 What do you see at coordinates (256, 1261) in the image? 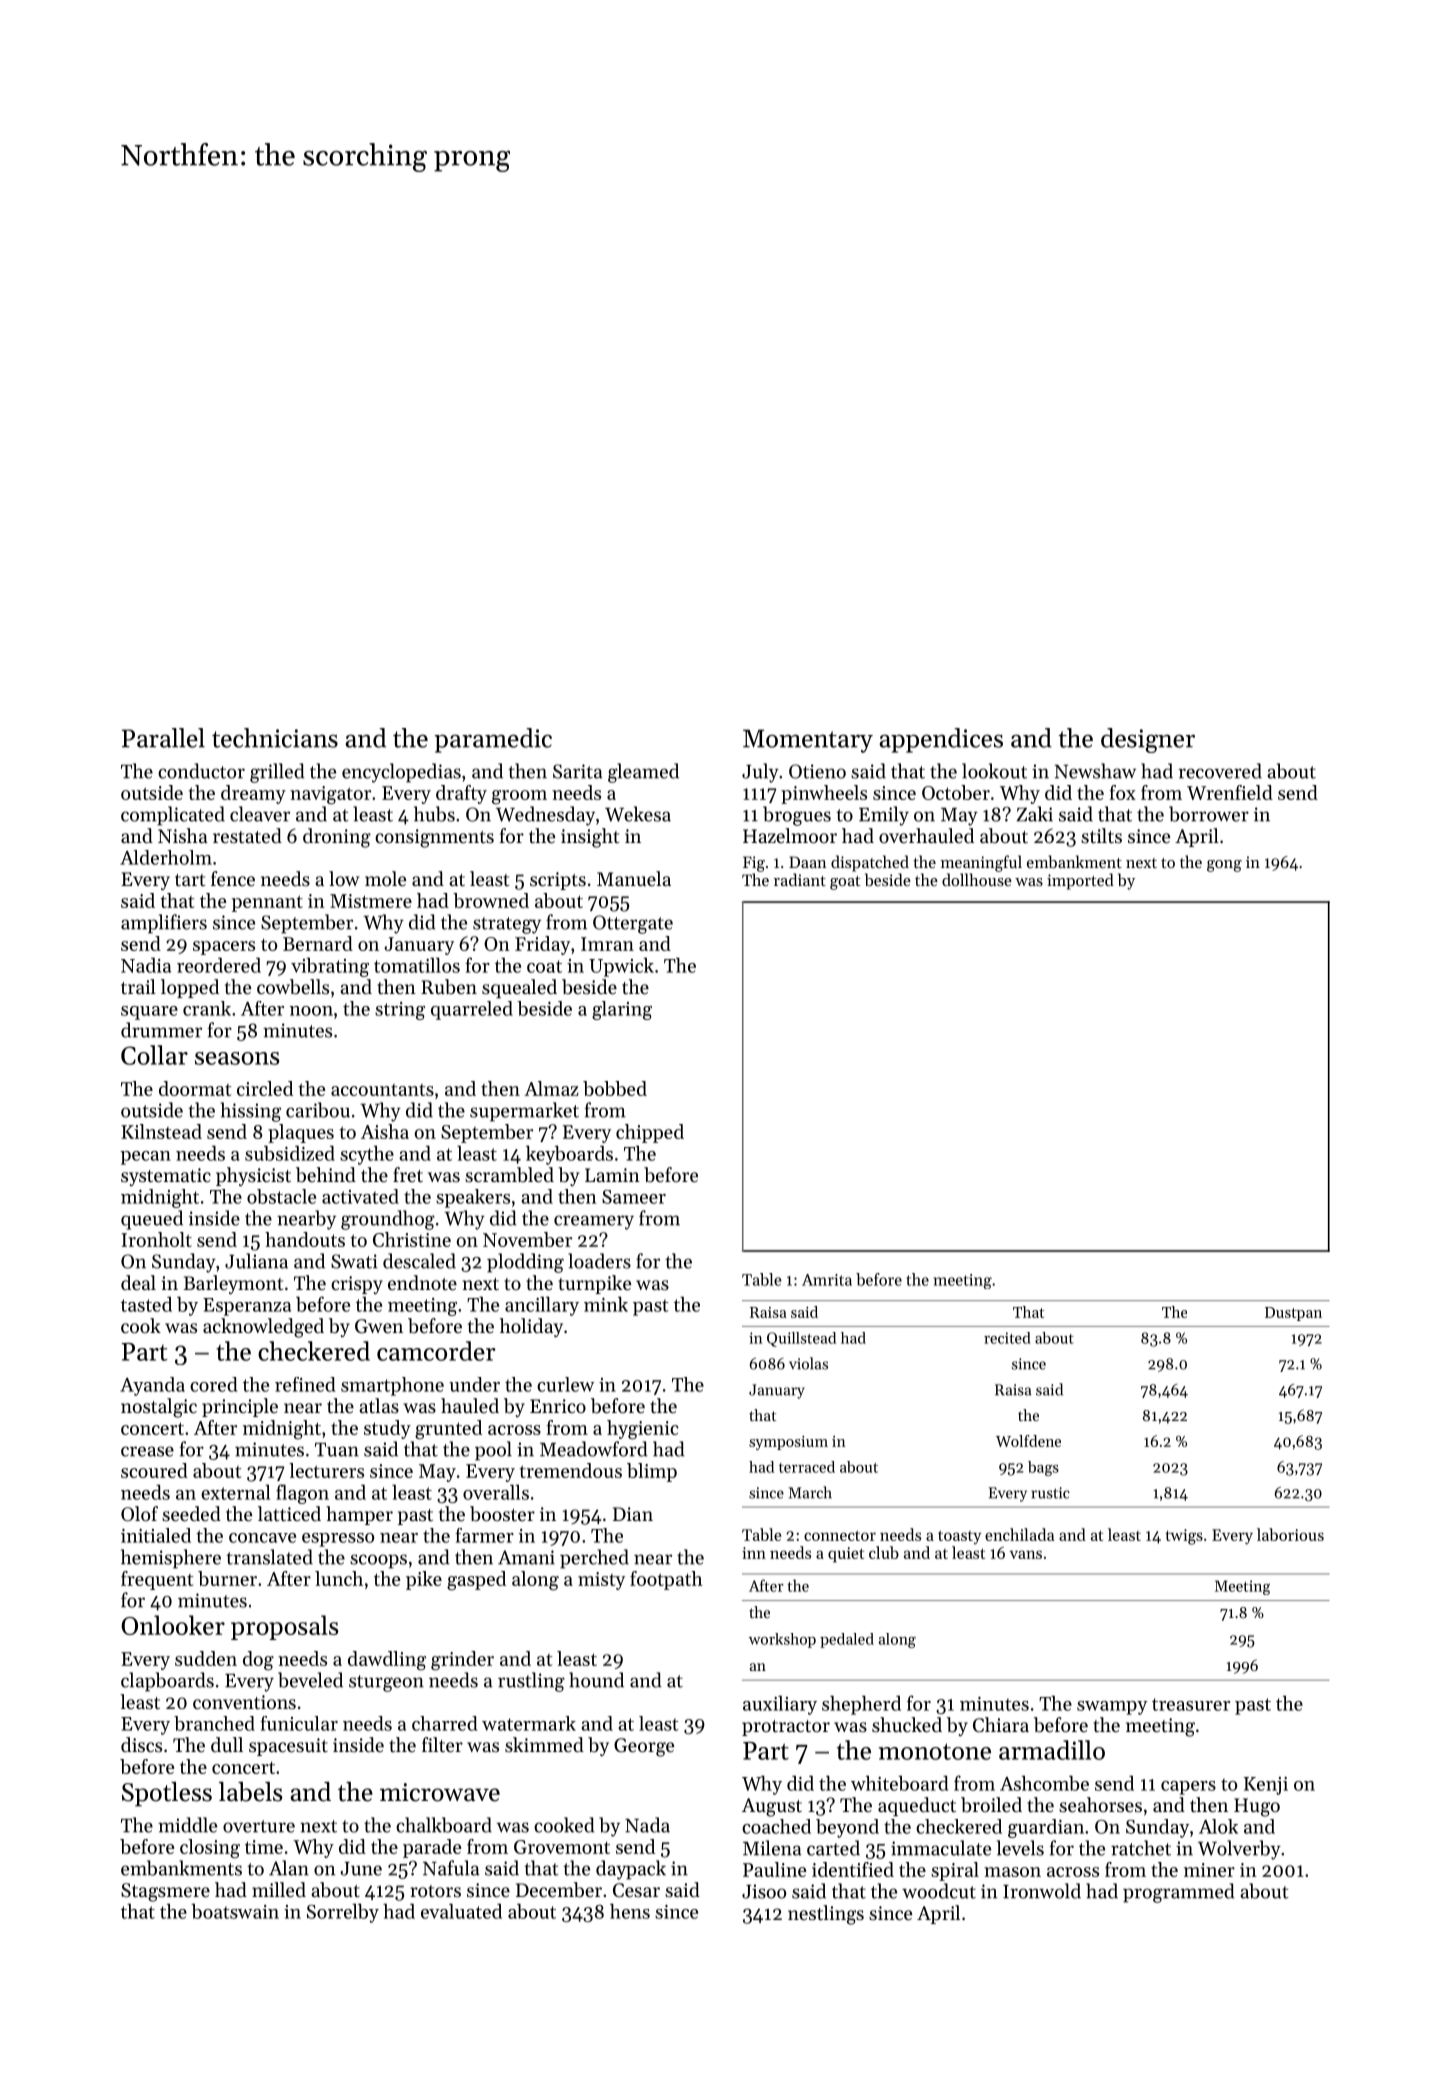
I see `Juliana` at bounding box center [256, 1261].
